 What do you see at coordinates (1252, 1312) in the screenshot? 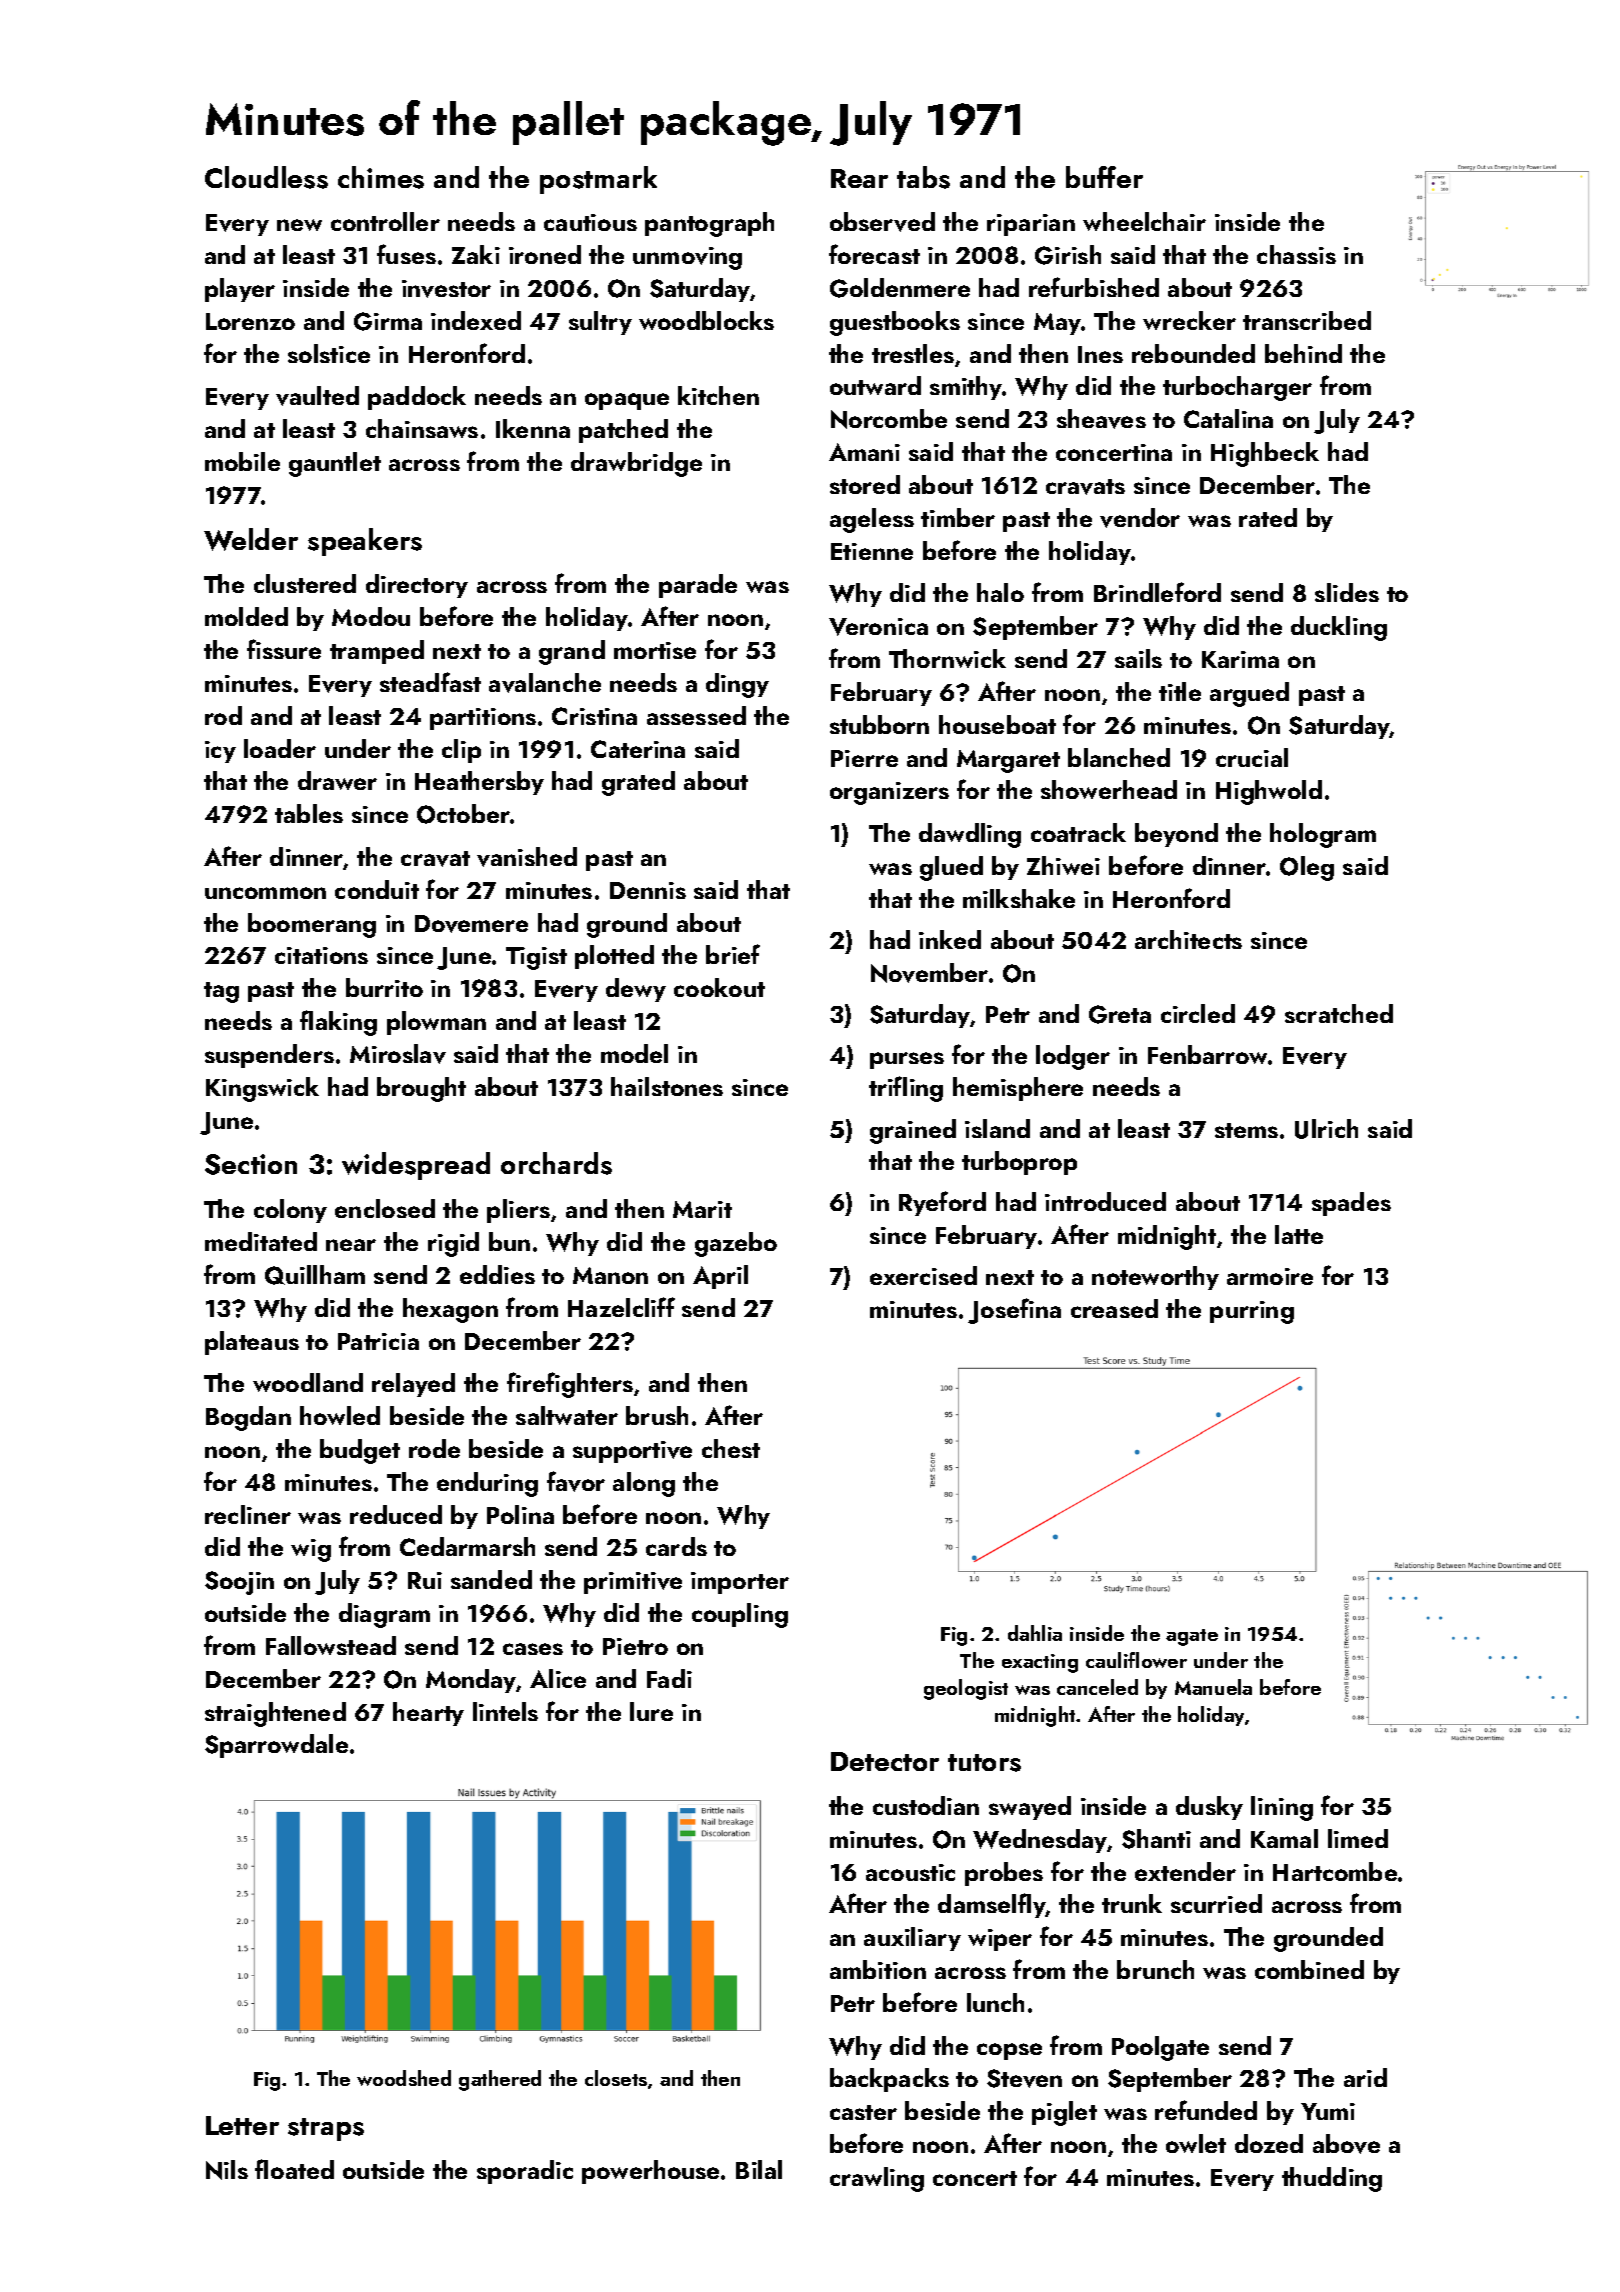
I see `purring` at bounding box center [1252, 1312].
